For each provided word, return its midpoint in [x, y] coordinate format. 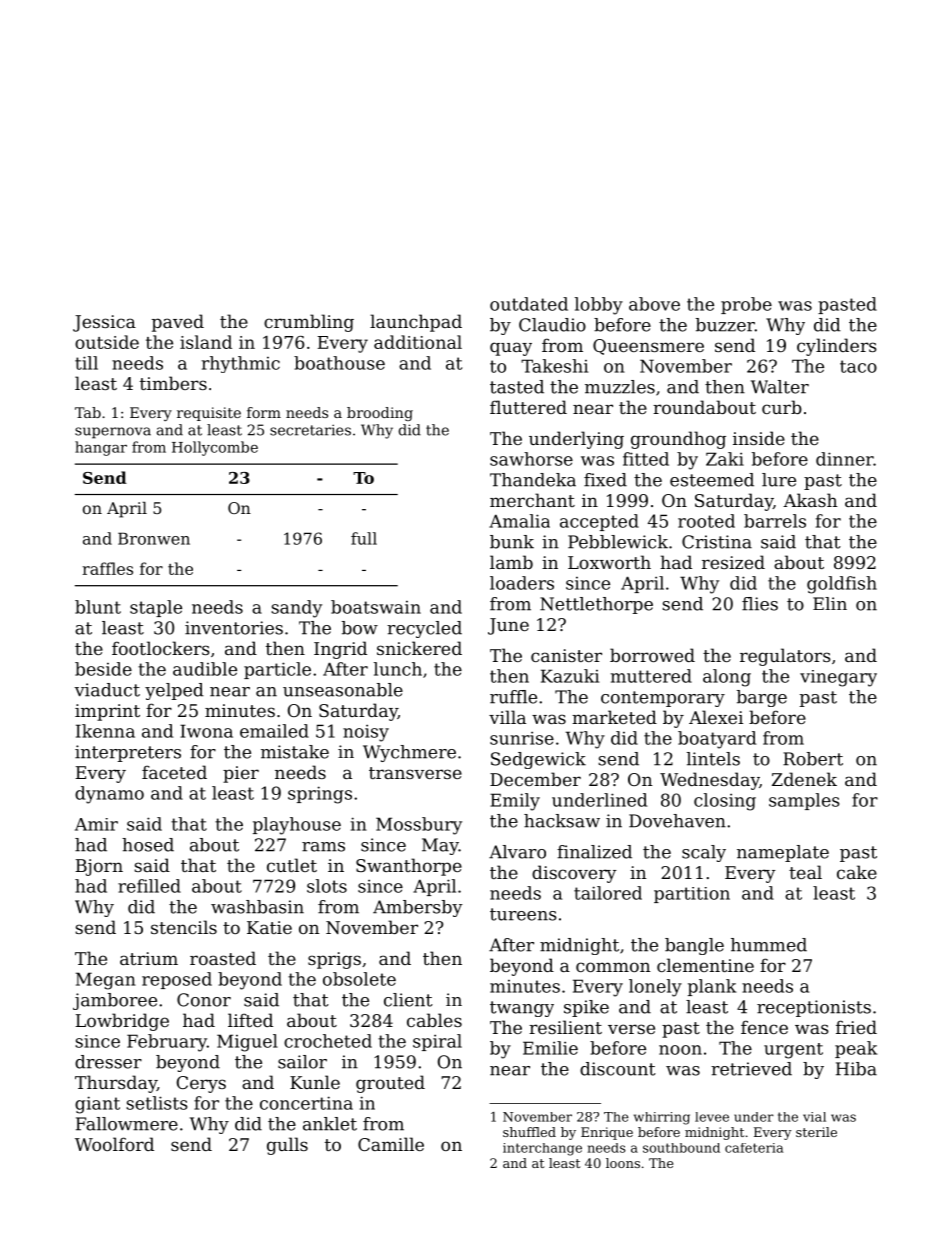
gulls [287, 1146]
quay [511, 349]
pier [241, 774]
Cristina [717, 542]
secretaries [310, 430]
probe [746, 305]
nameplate [783, 853]
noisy [366, 733]
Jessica [104, 323]
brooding [380, 414]
